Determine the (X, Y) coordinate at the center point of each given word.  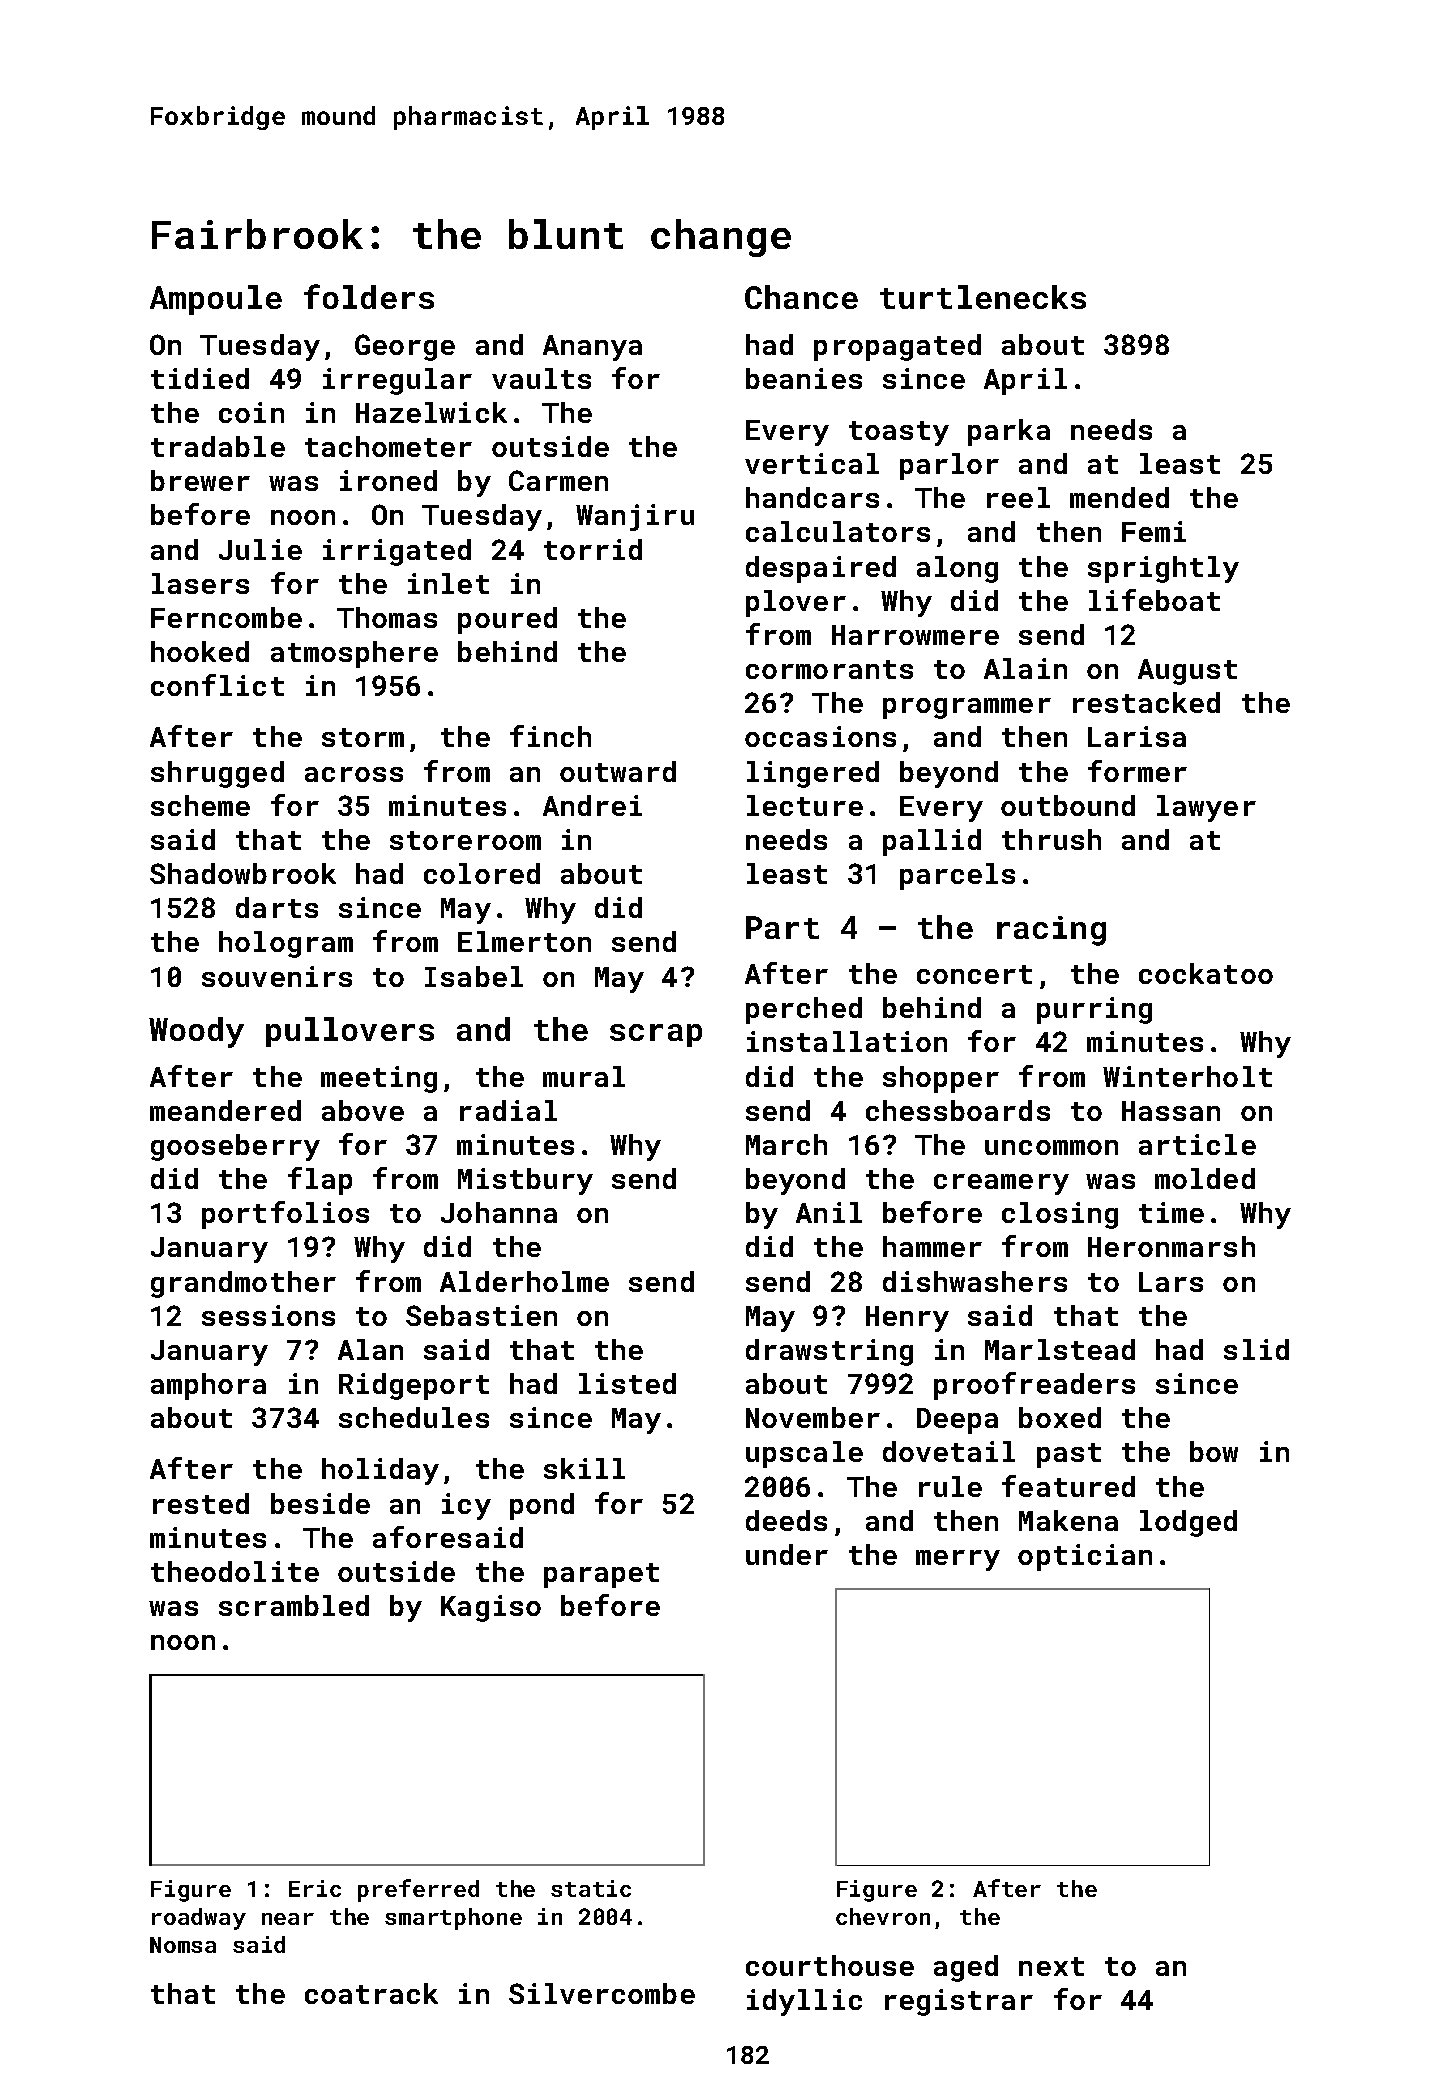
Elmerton (524, 941)
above (363, 1110)
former (1137, 771)
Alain (1025, 668)
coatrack (371, 1993)
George (405, 347)
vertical (812, 463)
